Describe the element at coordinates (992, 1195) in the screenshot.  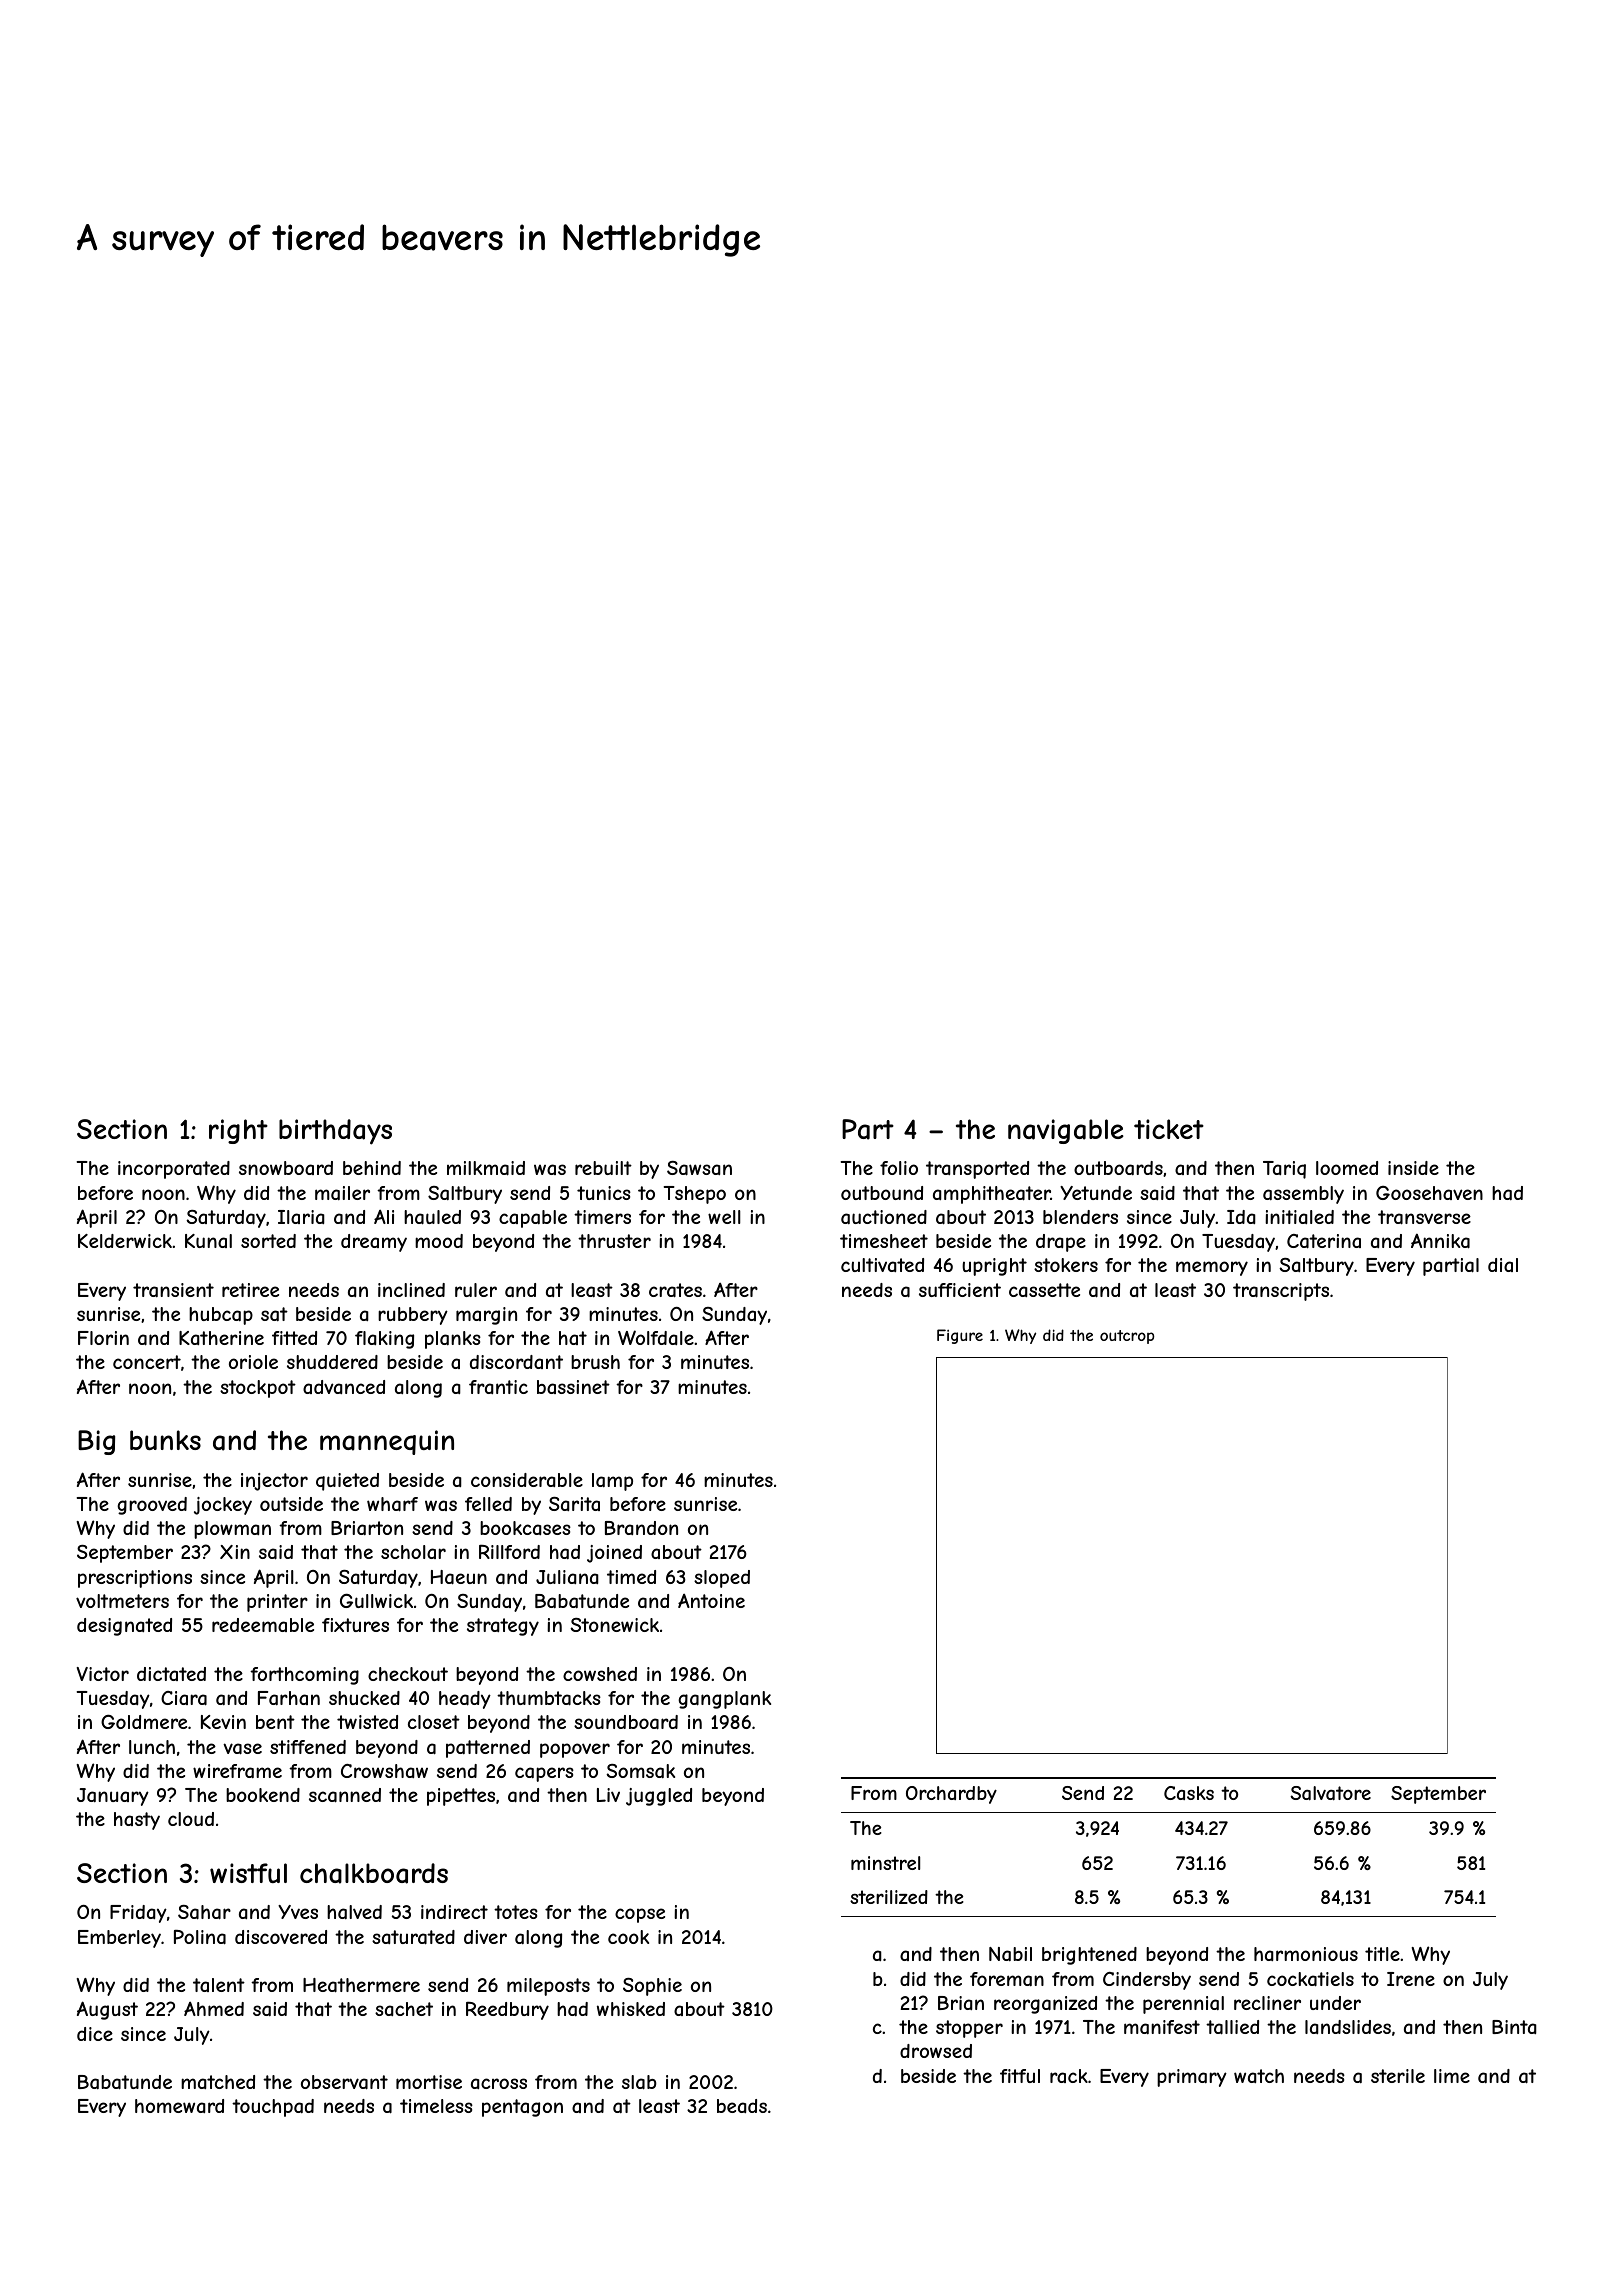
I see `amphitheater` at that location.
